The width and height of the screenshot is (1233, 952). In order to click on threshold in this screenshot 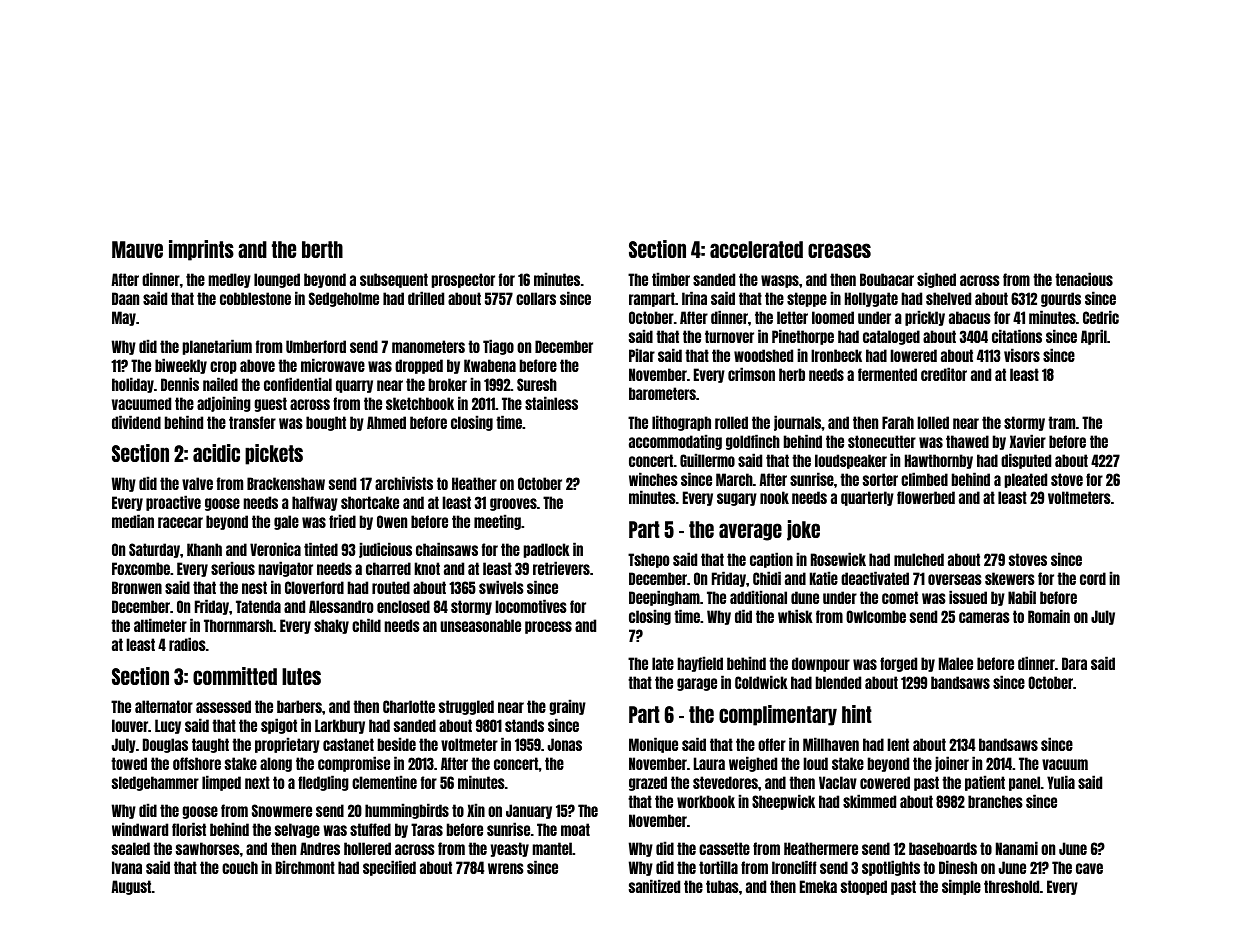, I will do `click(1011, 886)`.
